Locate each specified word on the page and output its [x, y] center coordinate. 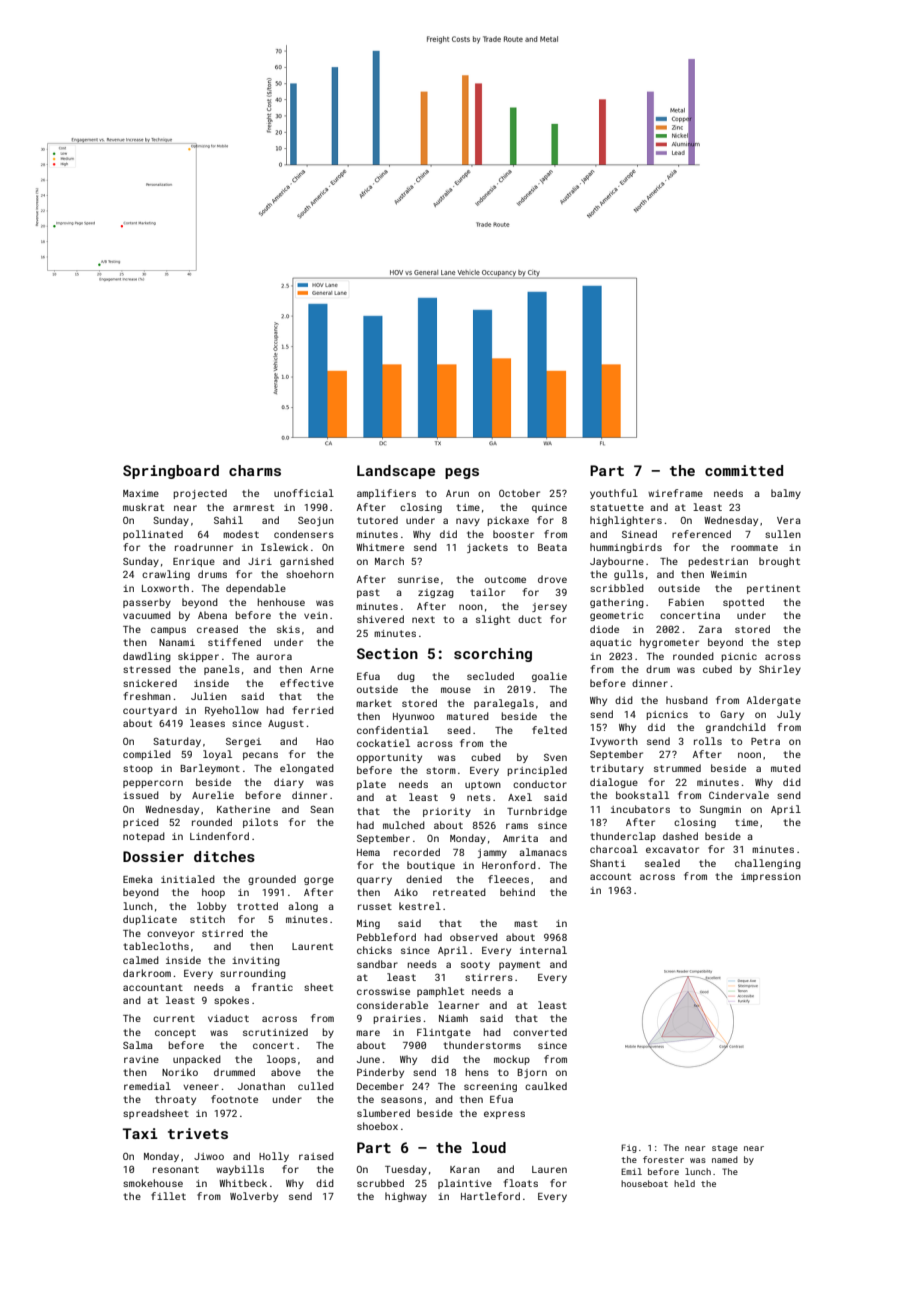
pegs [462, 473]
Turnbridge [537, 812]
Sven [555, 757]
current [174, 1018]
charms [255, 470]
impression [771, 877]
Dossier [153, 856]
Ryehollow [232, 711]
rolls [708, 741]
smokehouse [153, 1183]
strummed [677, 768]
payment [519, 965]
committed [744, 470]
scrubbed [380, 1183]
